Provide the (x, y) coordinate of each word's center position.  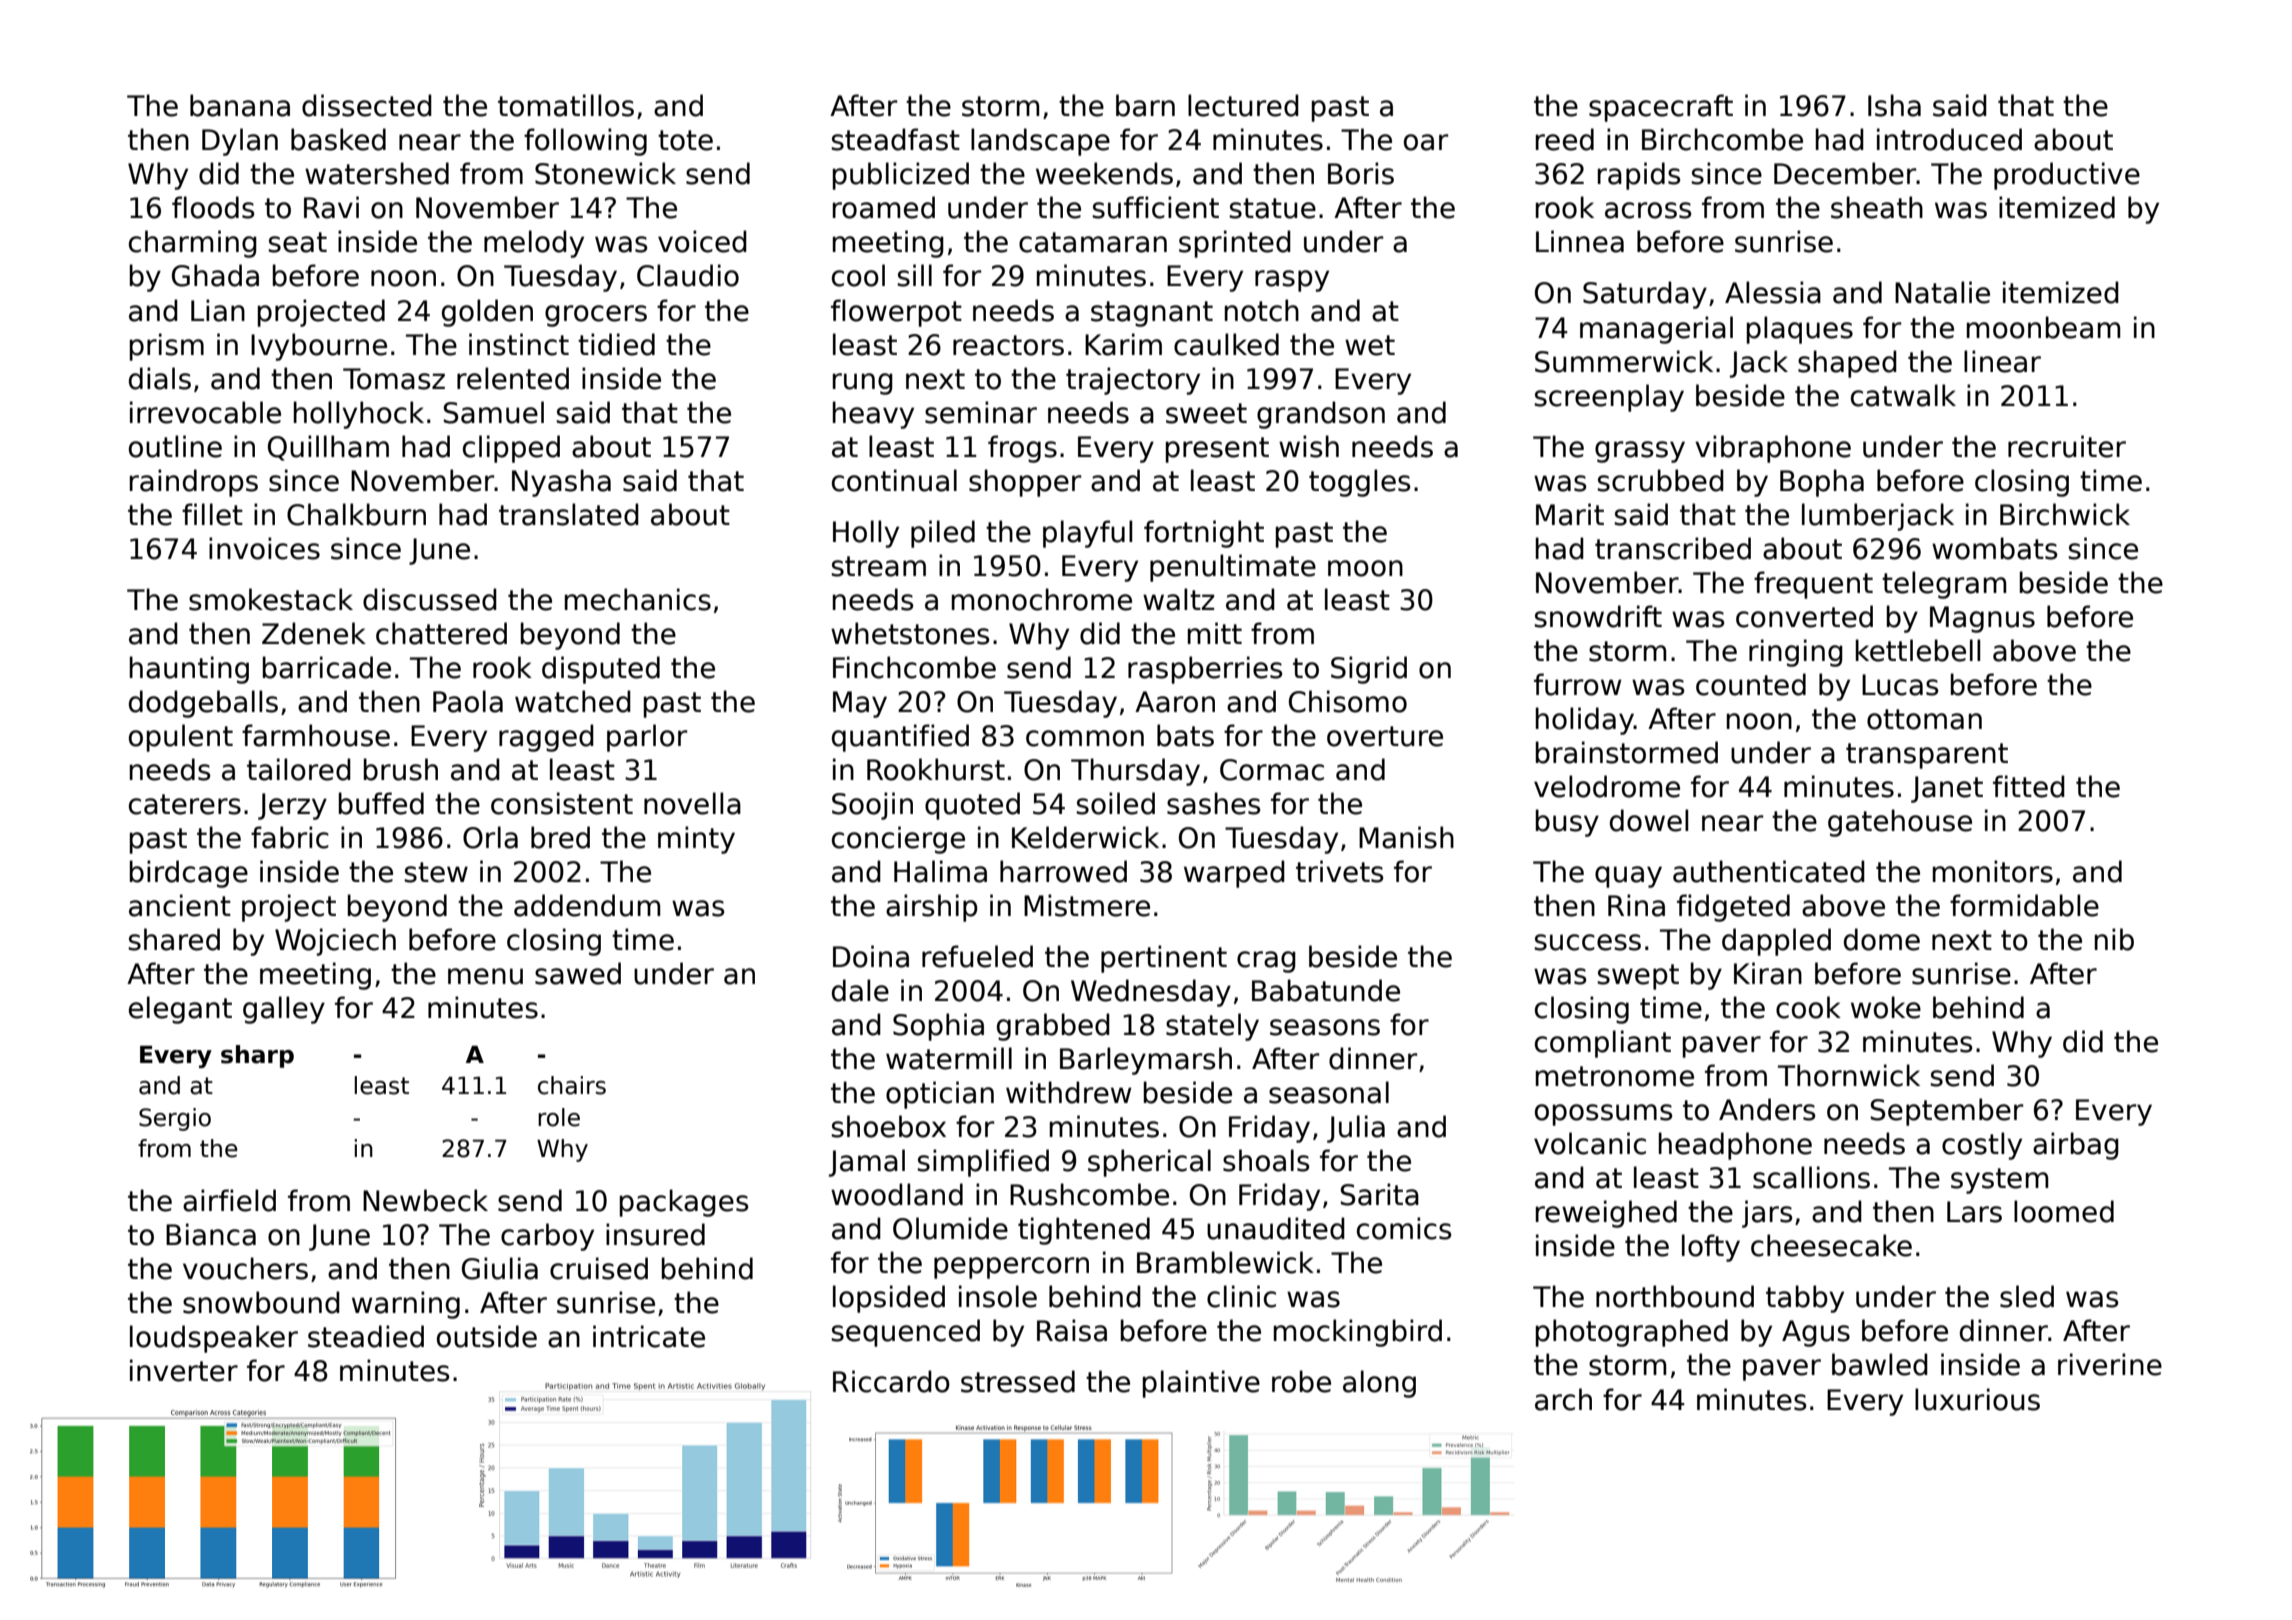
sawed (578, 973)
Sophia (938, 1027)
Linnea (1580, 241)
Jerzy (292, 806)
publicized (901, 176)
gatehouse (1900, 823)
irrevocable (205, 412)
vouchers (245, 1268)
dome (1882, 939)
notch (1262, 310)
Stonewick (605, 173)
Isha (1894, 105)
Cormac (1272, 770)
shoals (1266, 1160)
